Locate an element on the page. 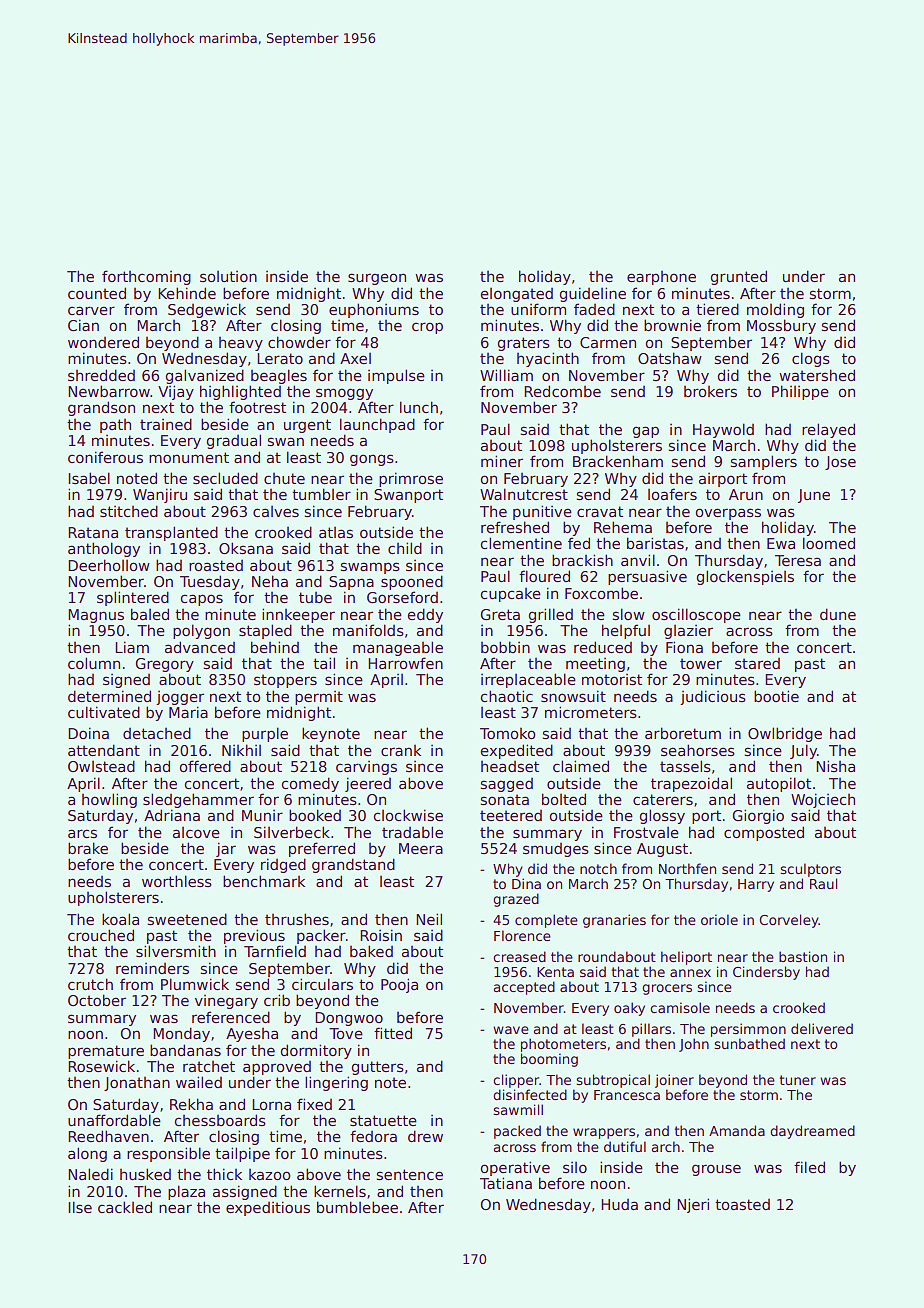  grilled is located at coordinates (550, 615).
